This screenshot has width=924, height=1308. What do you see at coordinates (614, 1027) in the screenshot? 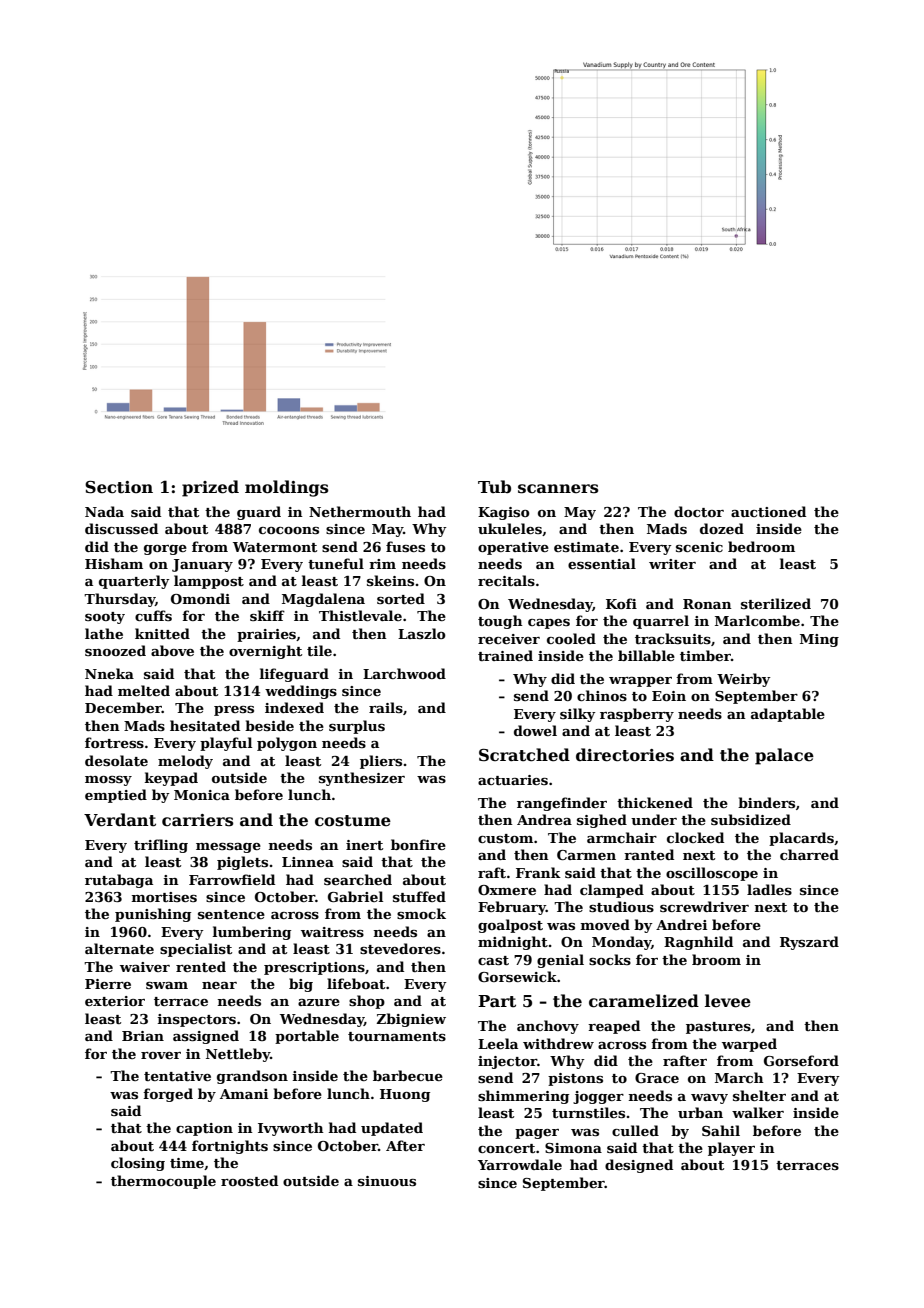
I see `reaped` at bounding box center [614, 1027].
